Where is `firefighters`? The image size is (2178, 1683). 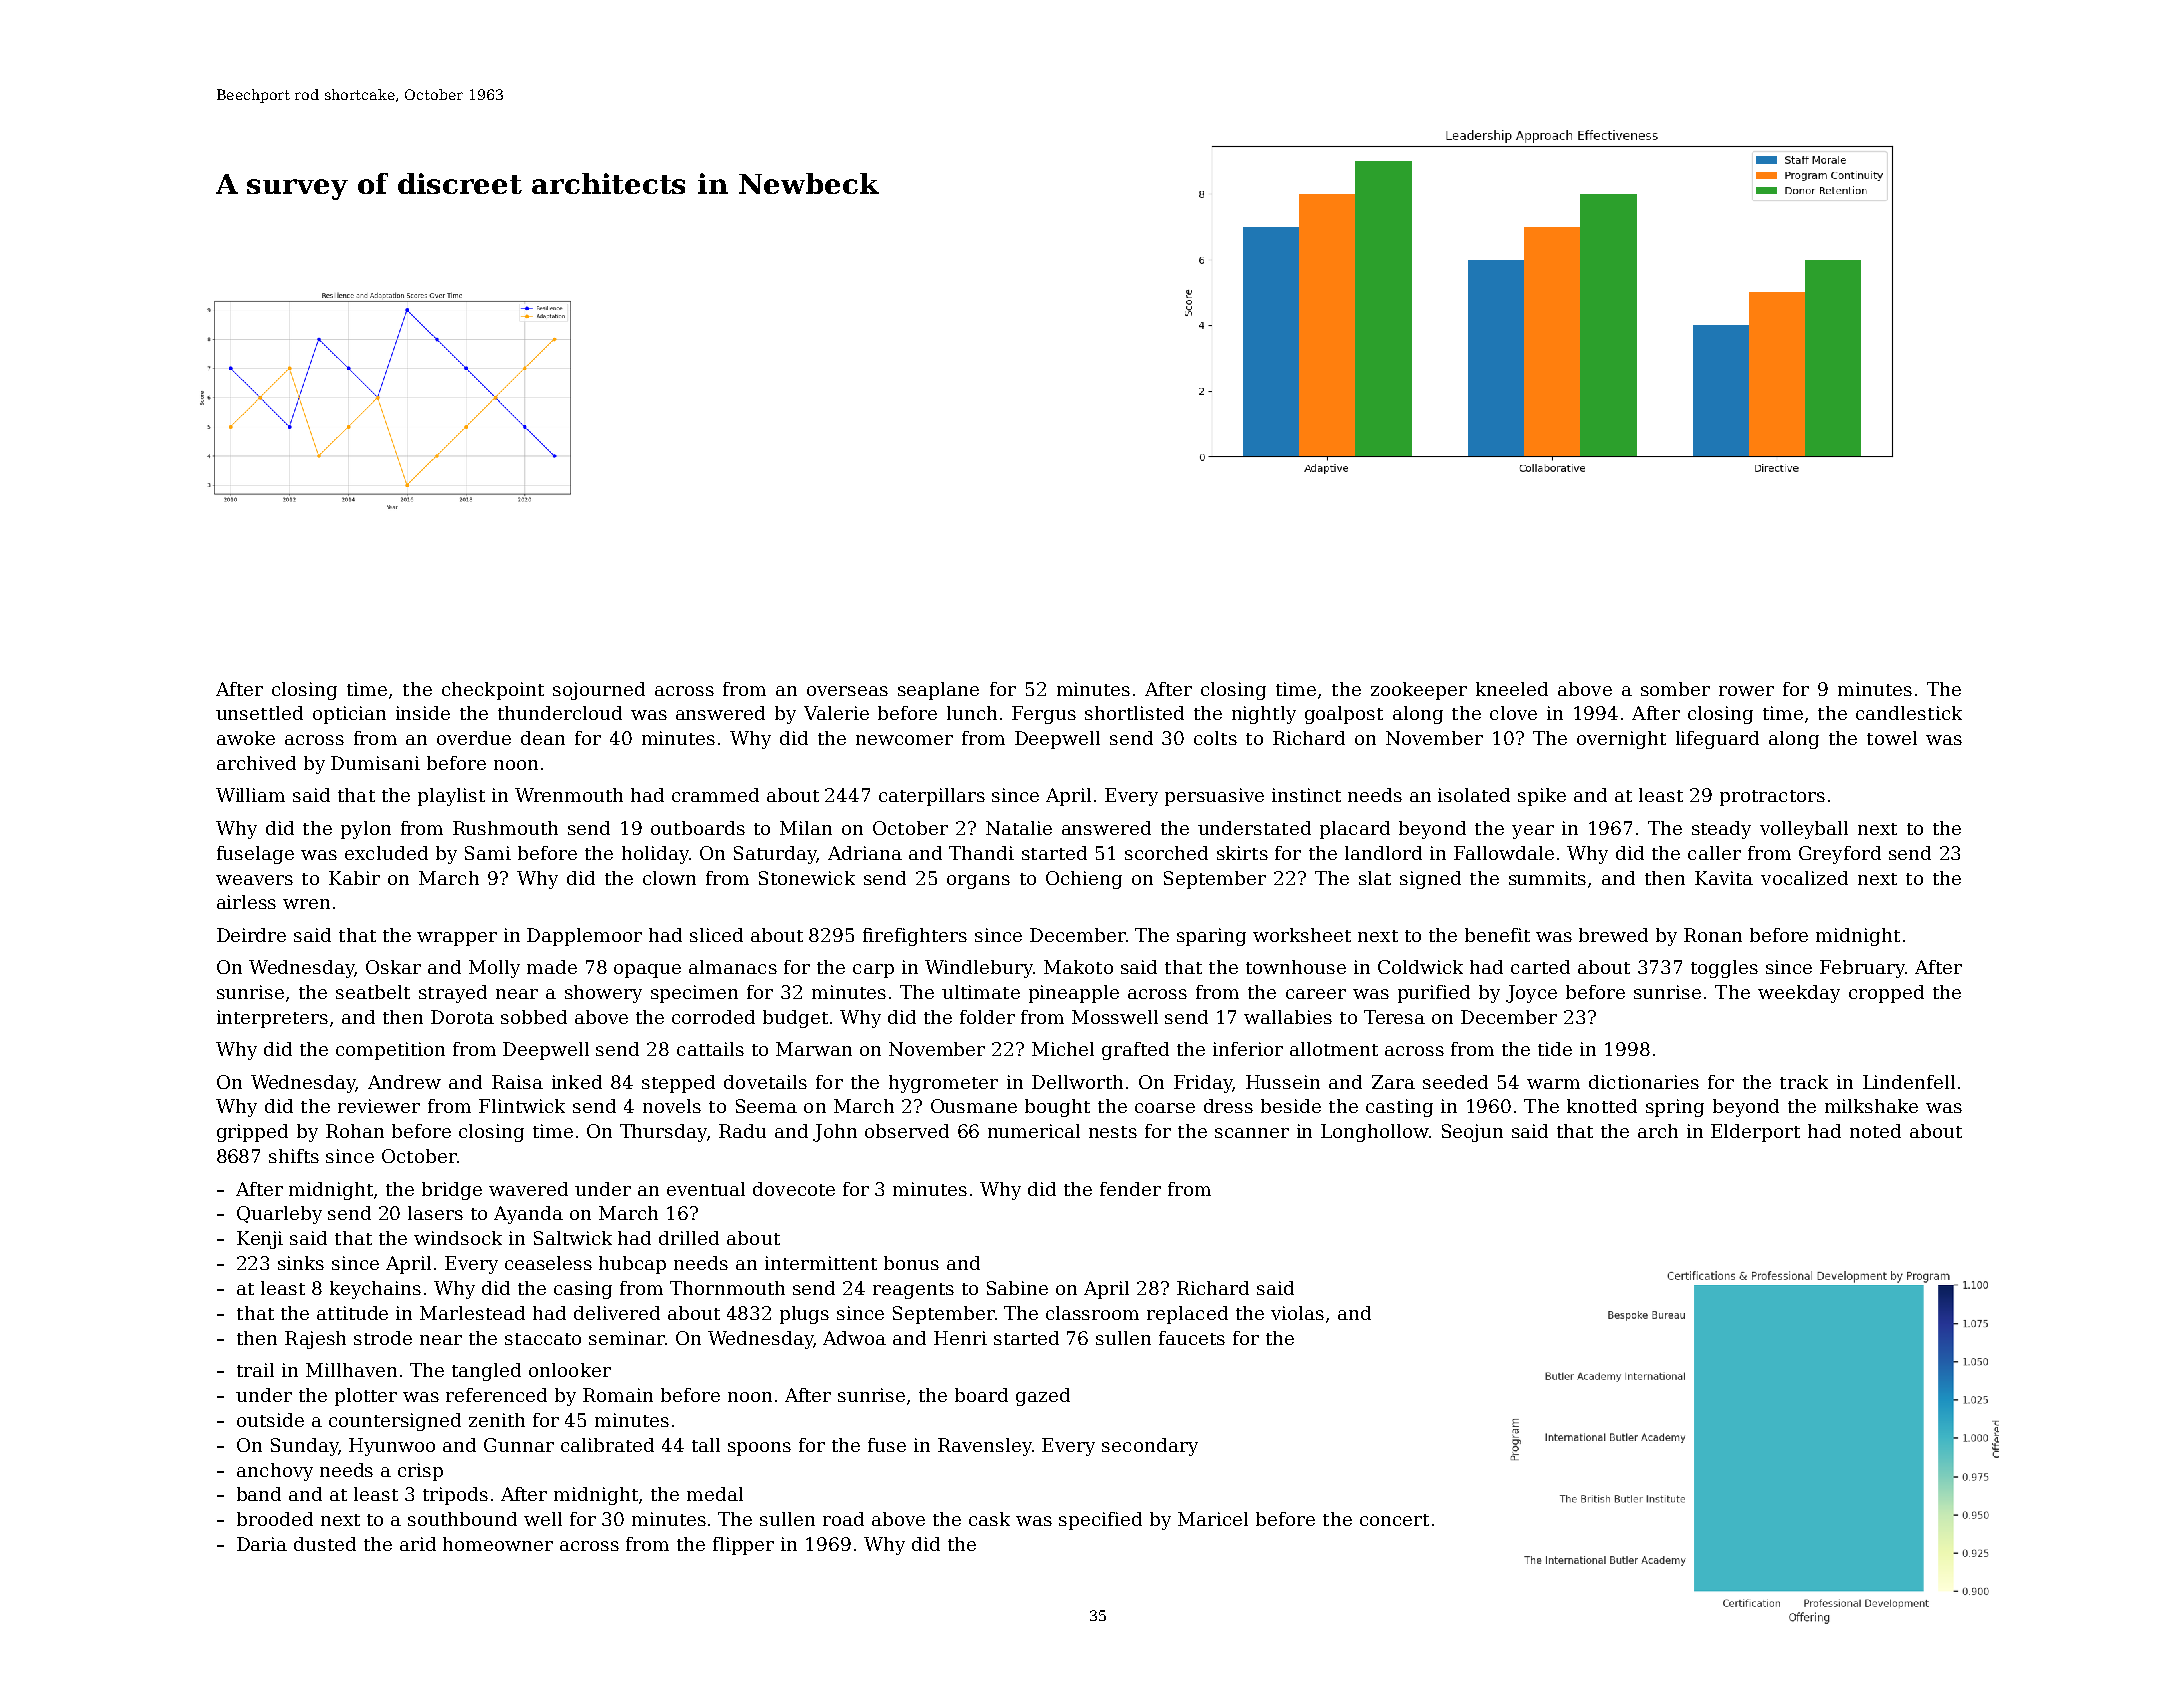 firefighters is located at coordinates (915, 937).
